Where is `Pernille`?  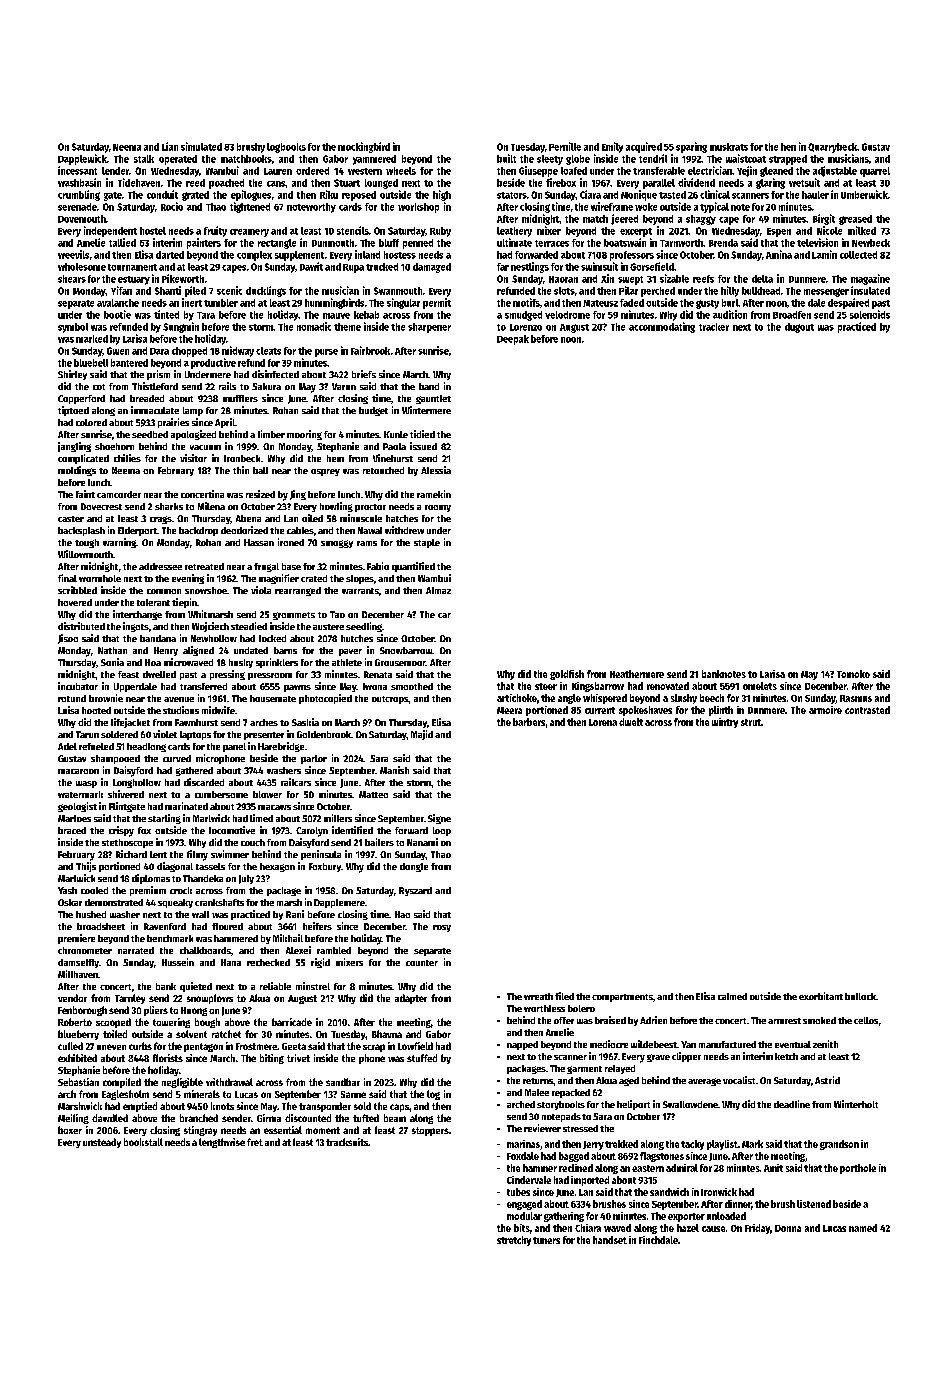 Pernille is located at coordinates (565, 146).
